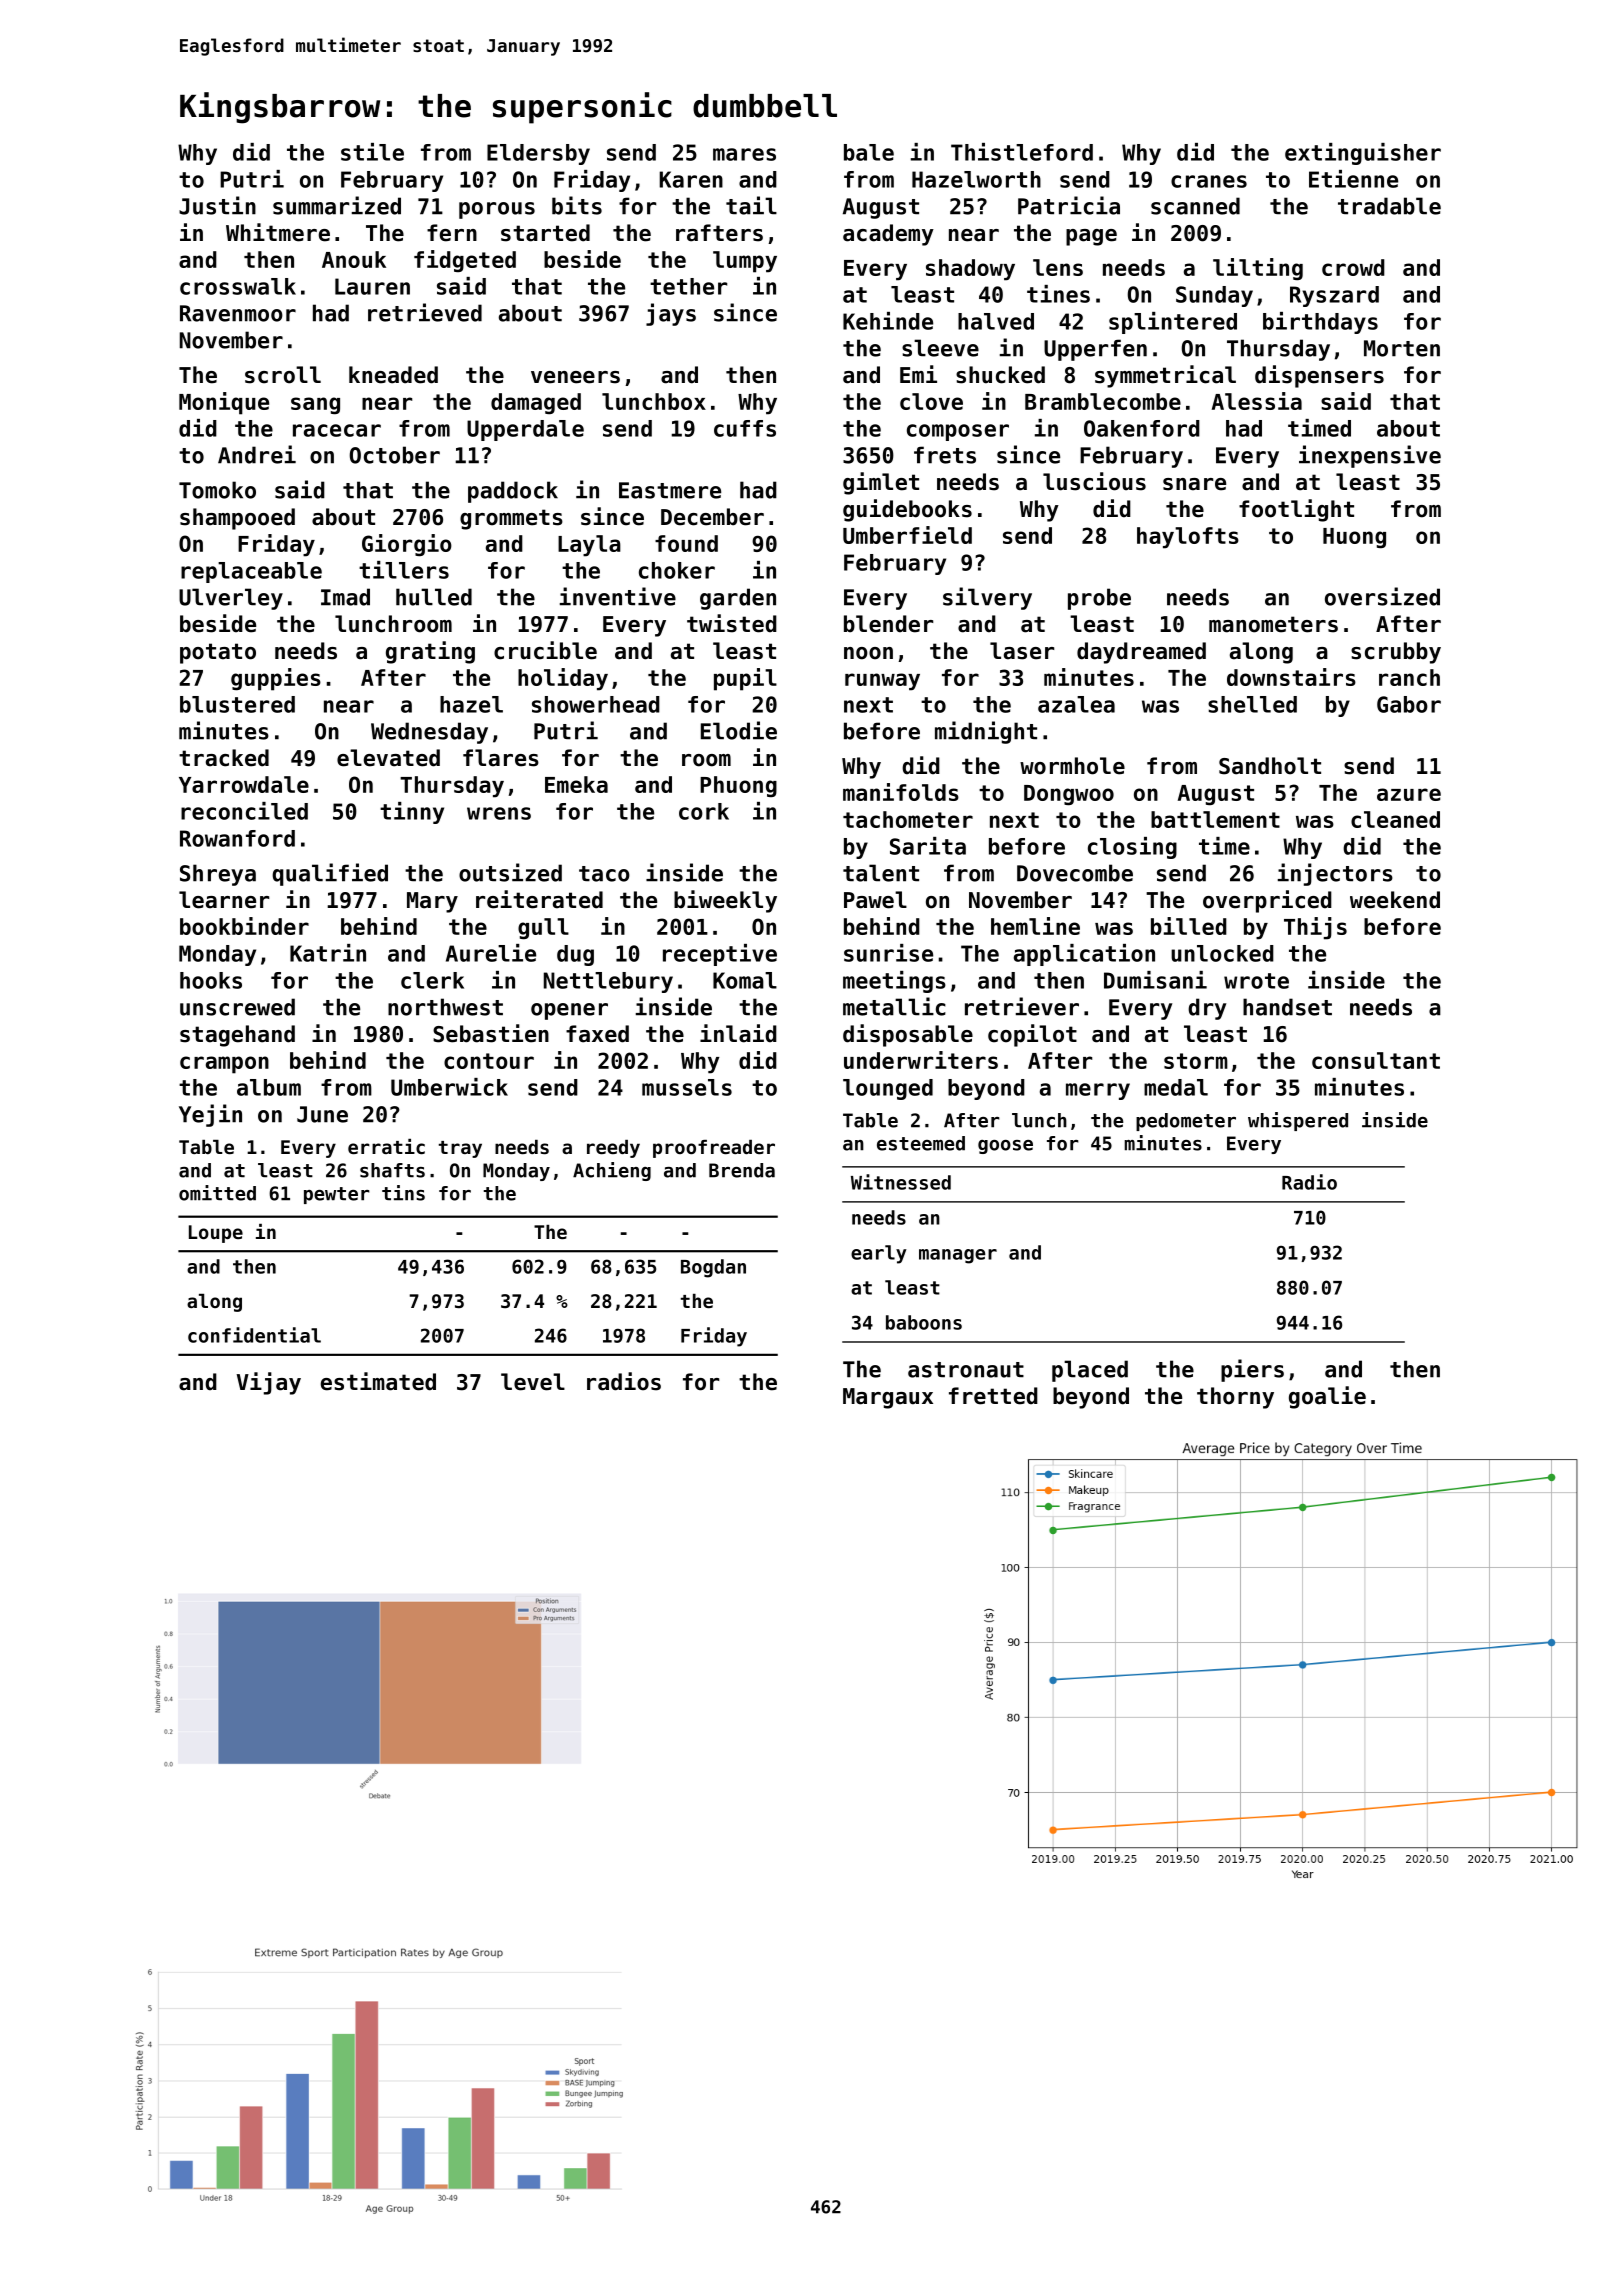  Describe the element at coordinates (894, 982) in the screenshot. I see `meetings` at that location.
